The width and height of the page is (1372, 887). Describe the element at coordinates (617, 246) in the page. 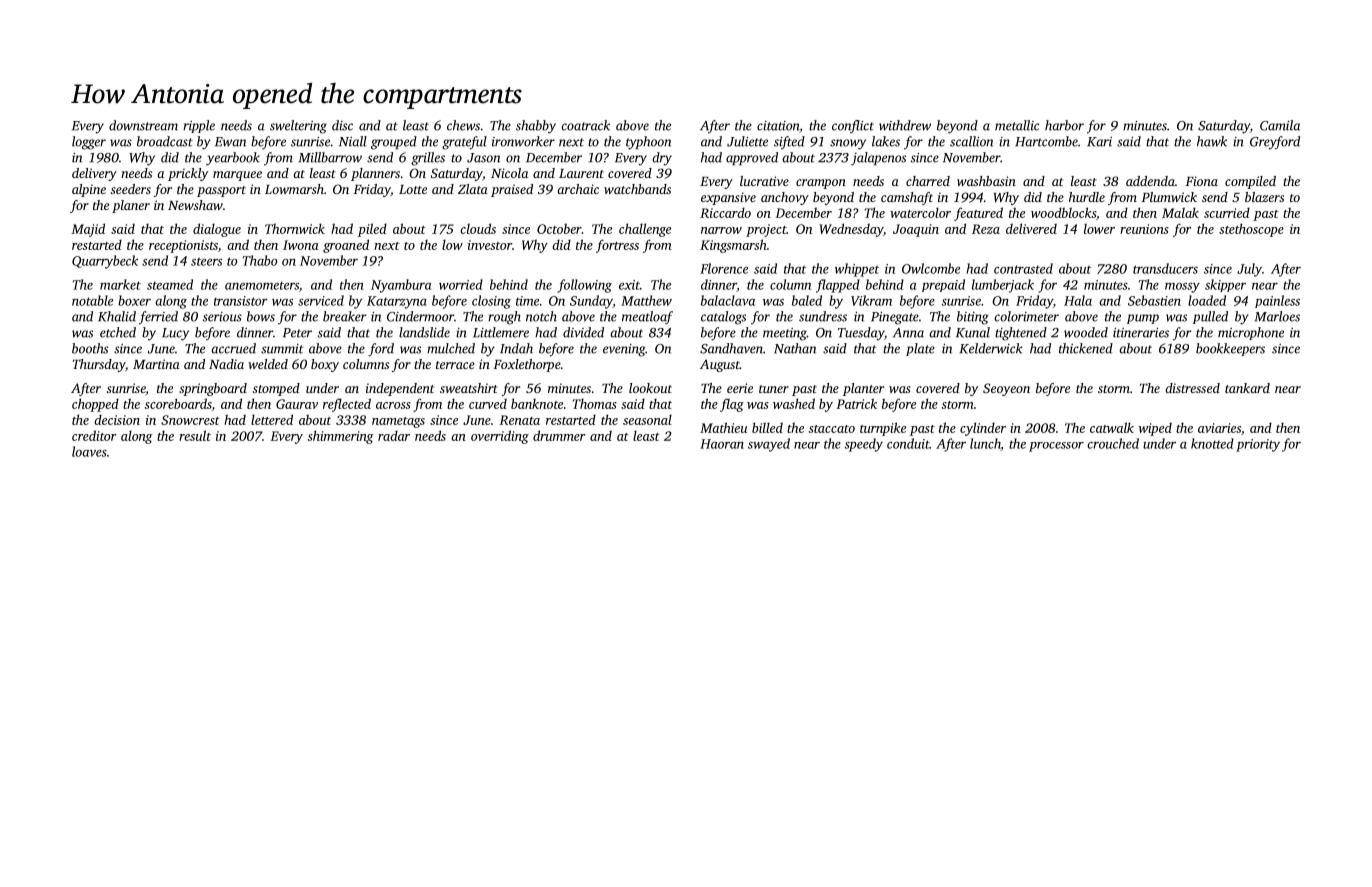

I see `fortress` at that location.
